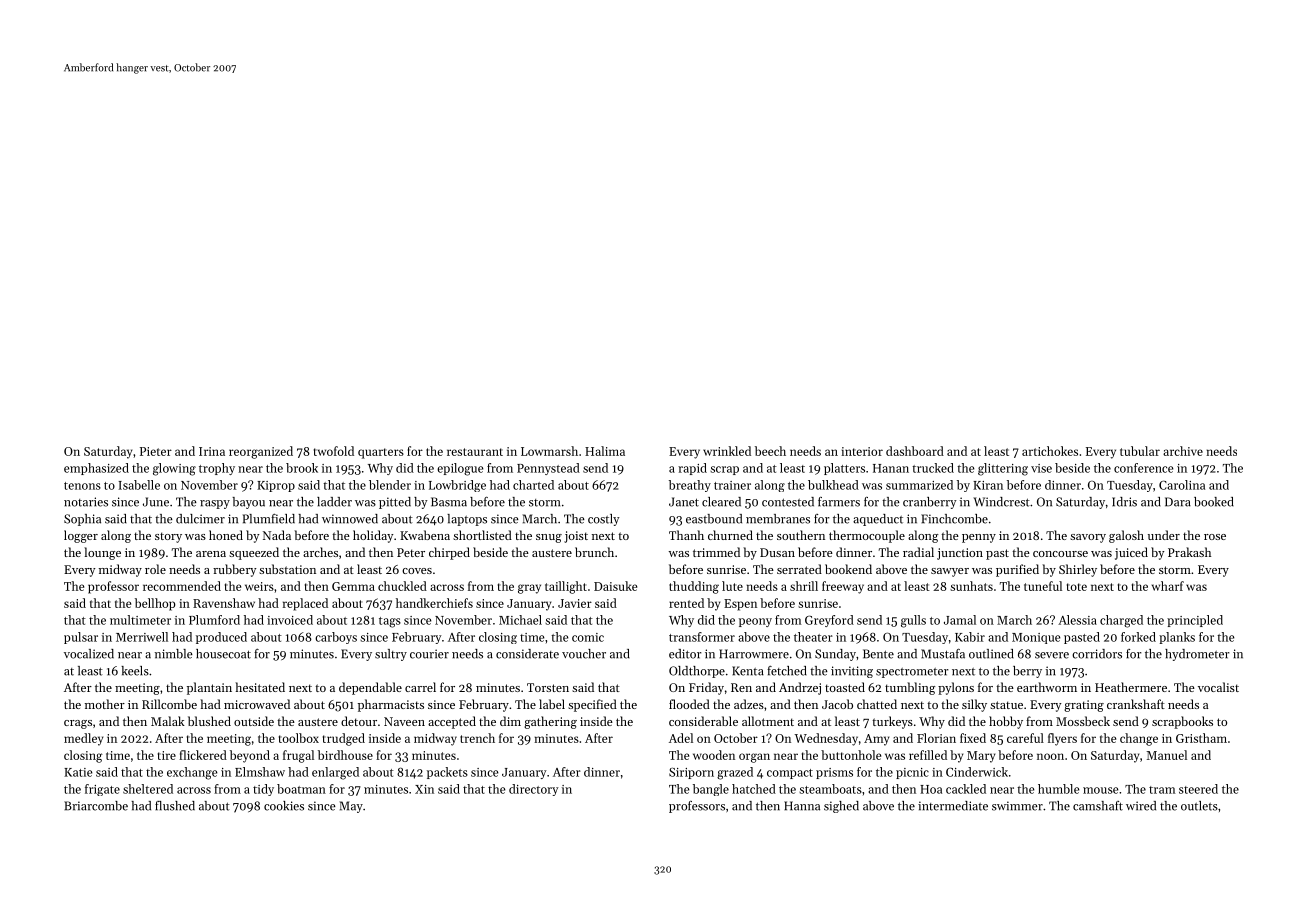 This screenshot has height=924, width=1308. I want to click on breathy, so click(690, 486).
